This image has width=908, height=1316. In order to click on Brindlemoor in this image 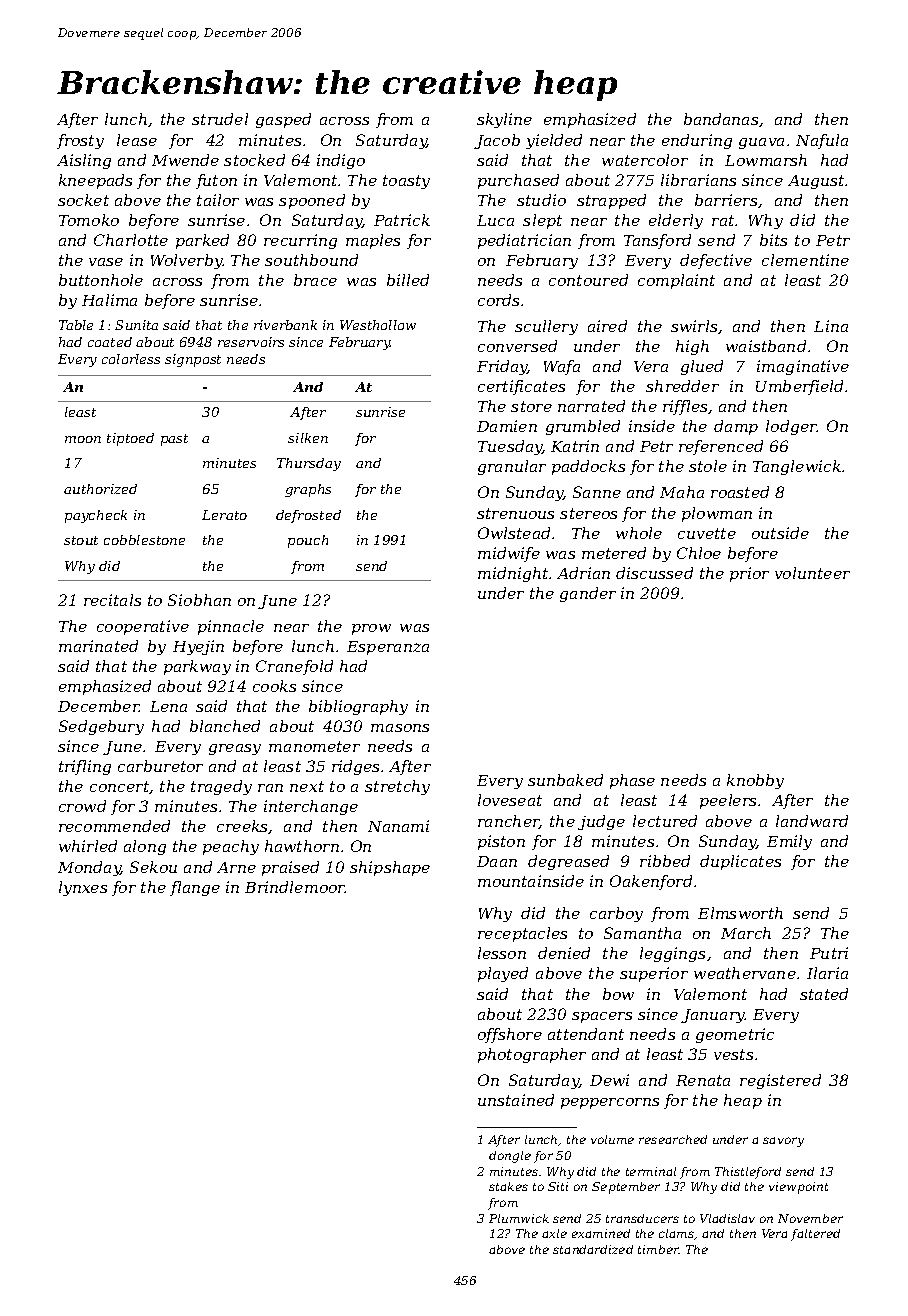, I will do `click(295, 887)`.
